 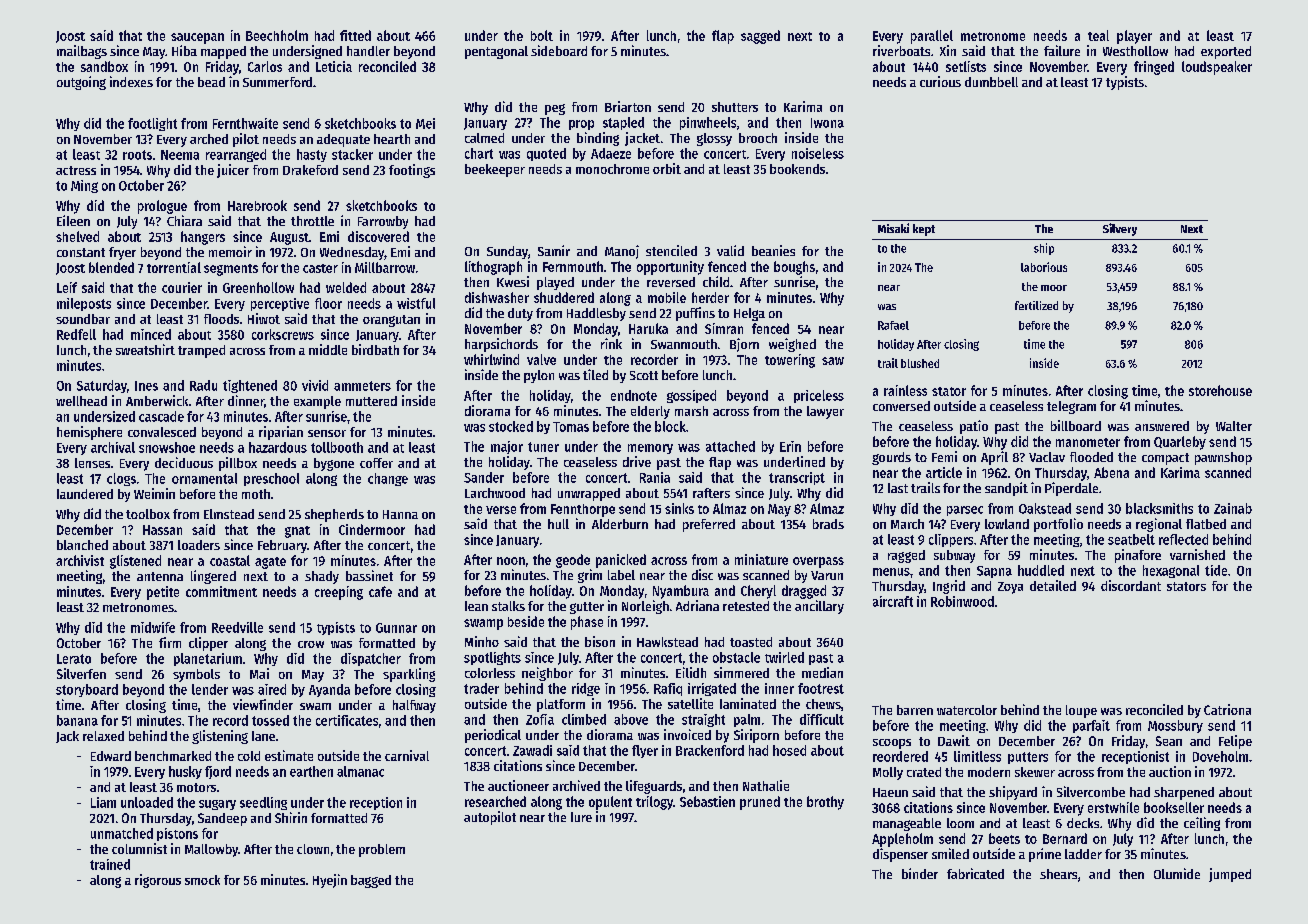 I want to click on saucepan, so click(x=197, y=38).
